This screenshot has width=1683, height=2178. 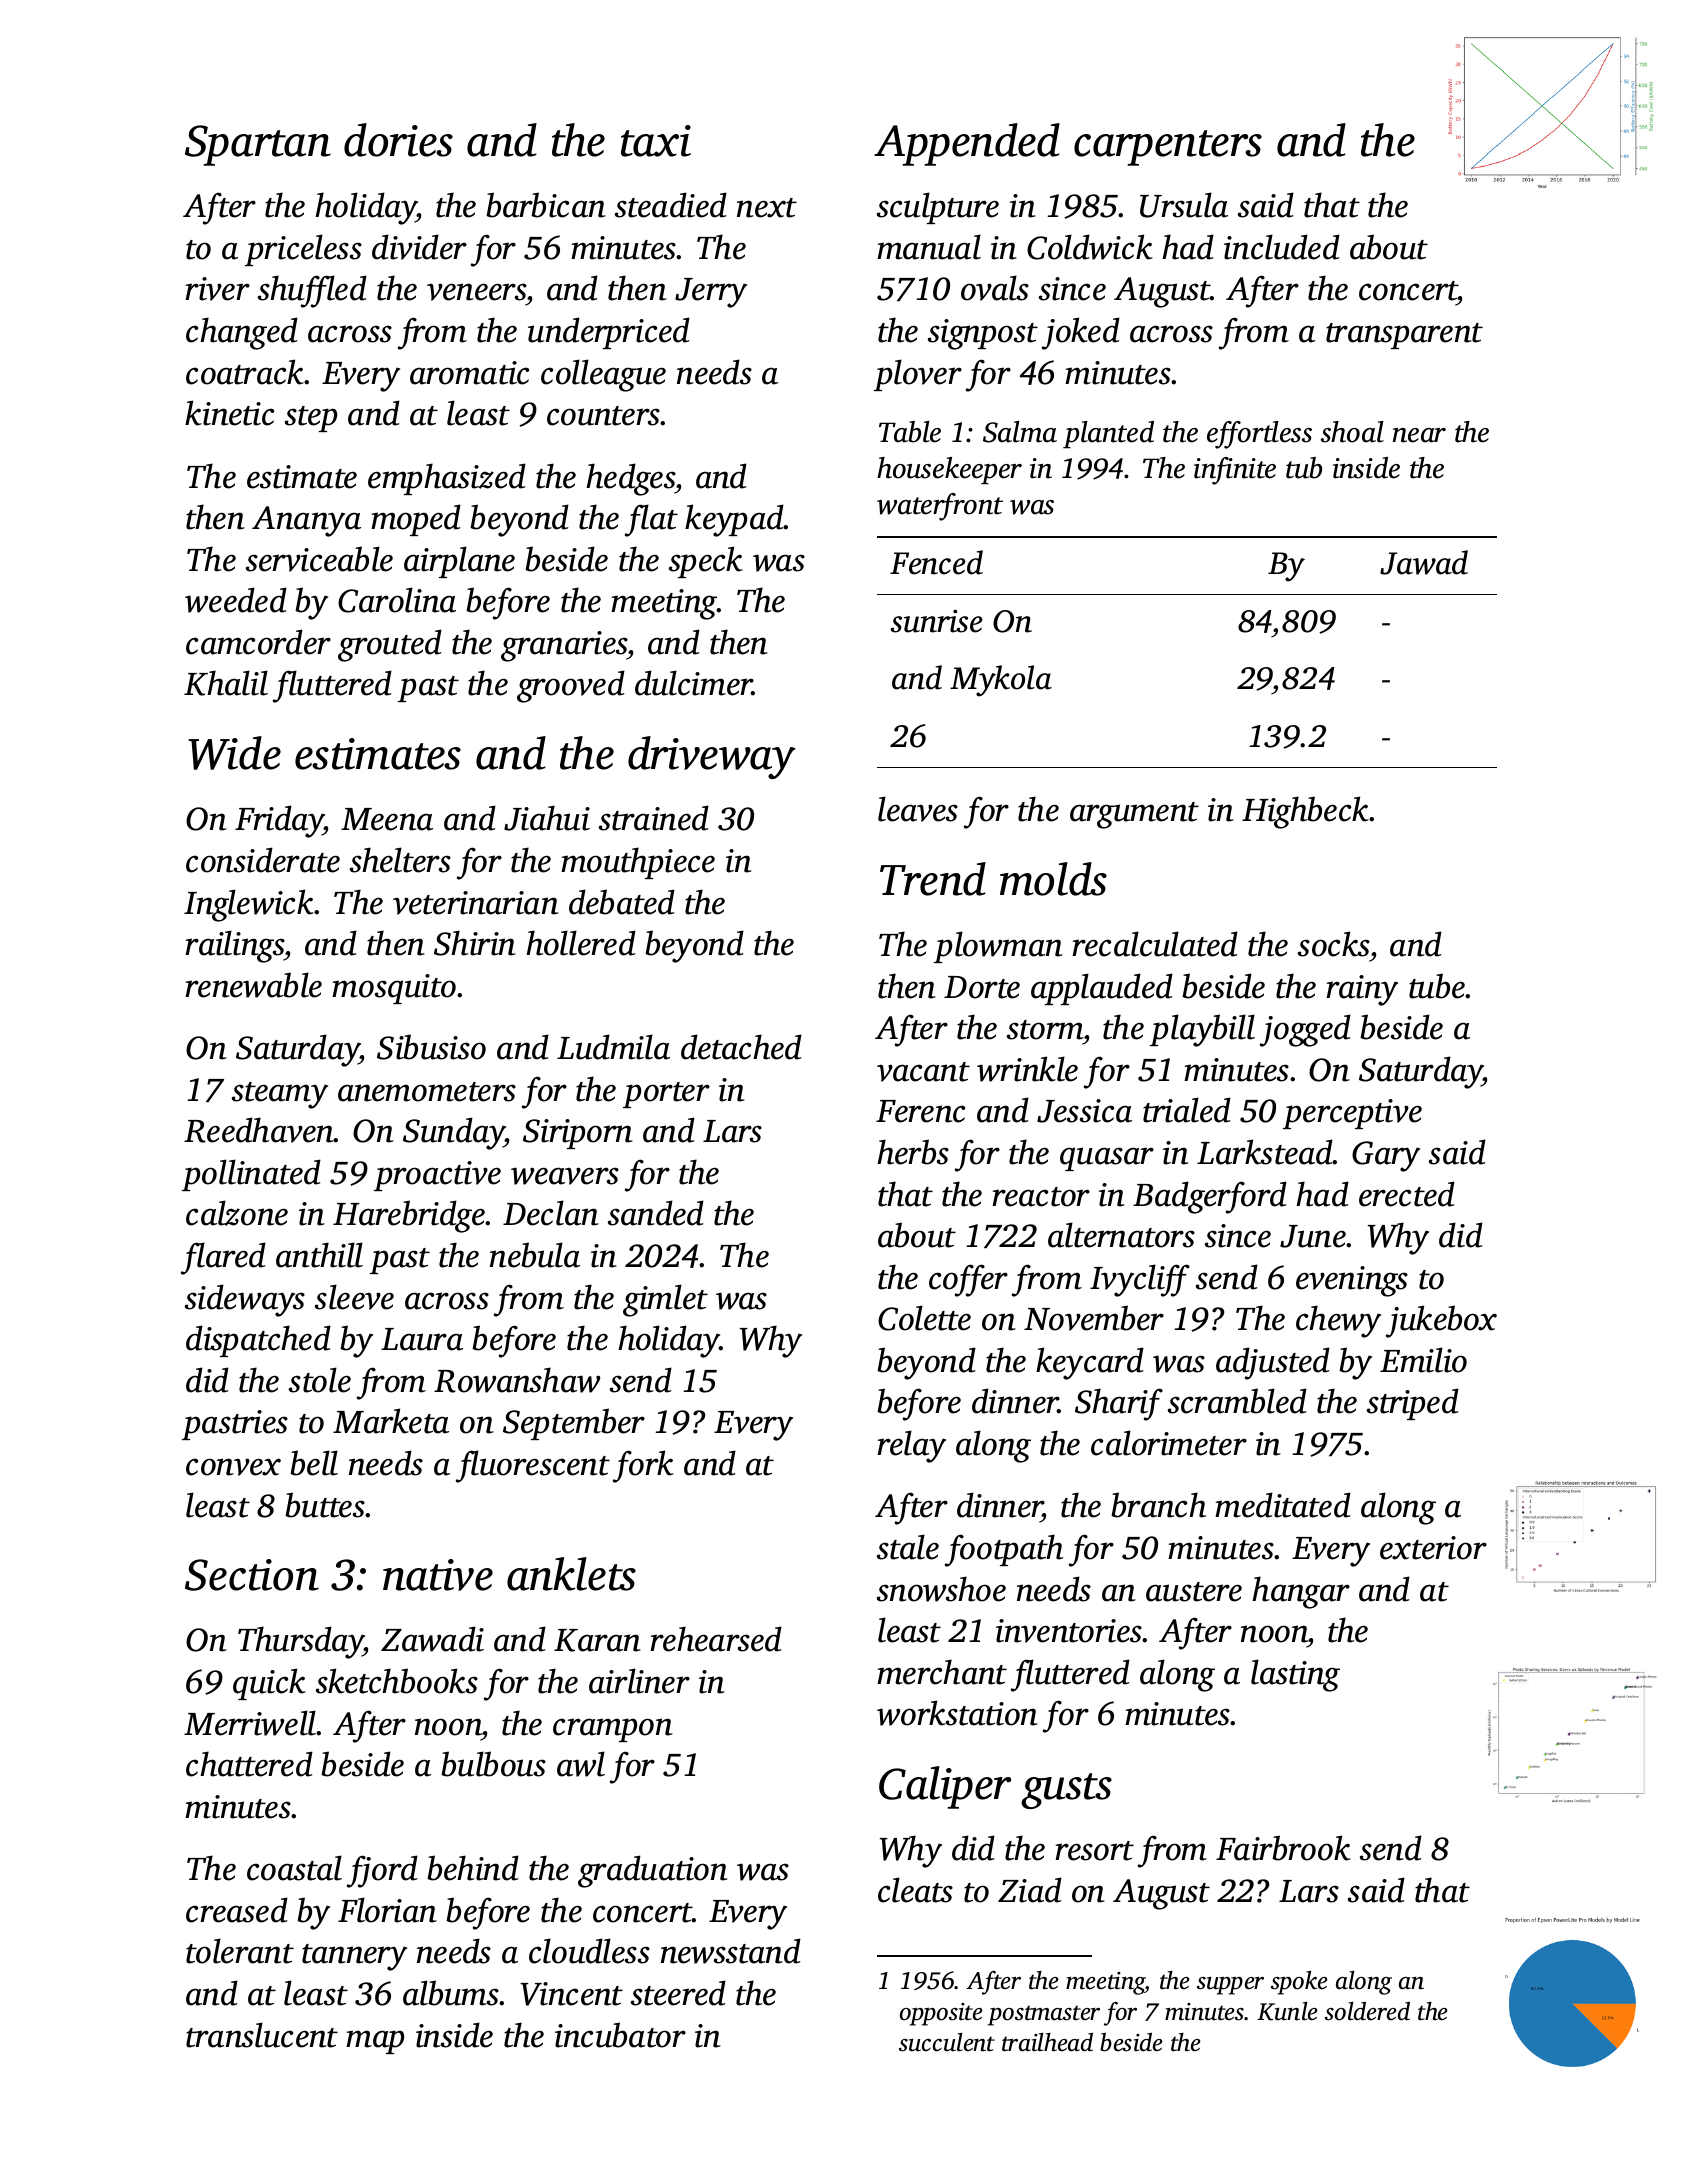 What do you see at coordinates (1184, 205) in the screenshot?
I see `Ursula` at bounding box center [1184, 205].
